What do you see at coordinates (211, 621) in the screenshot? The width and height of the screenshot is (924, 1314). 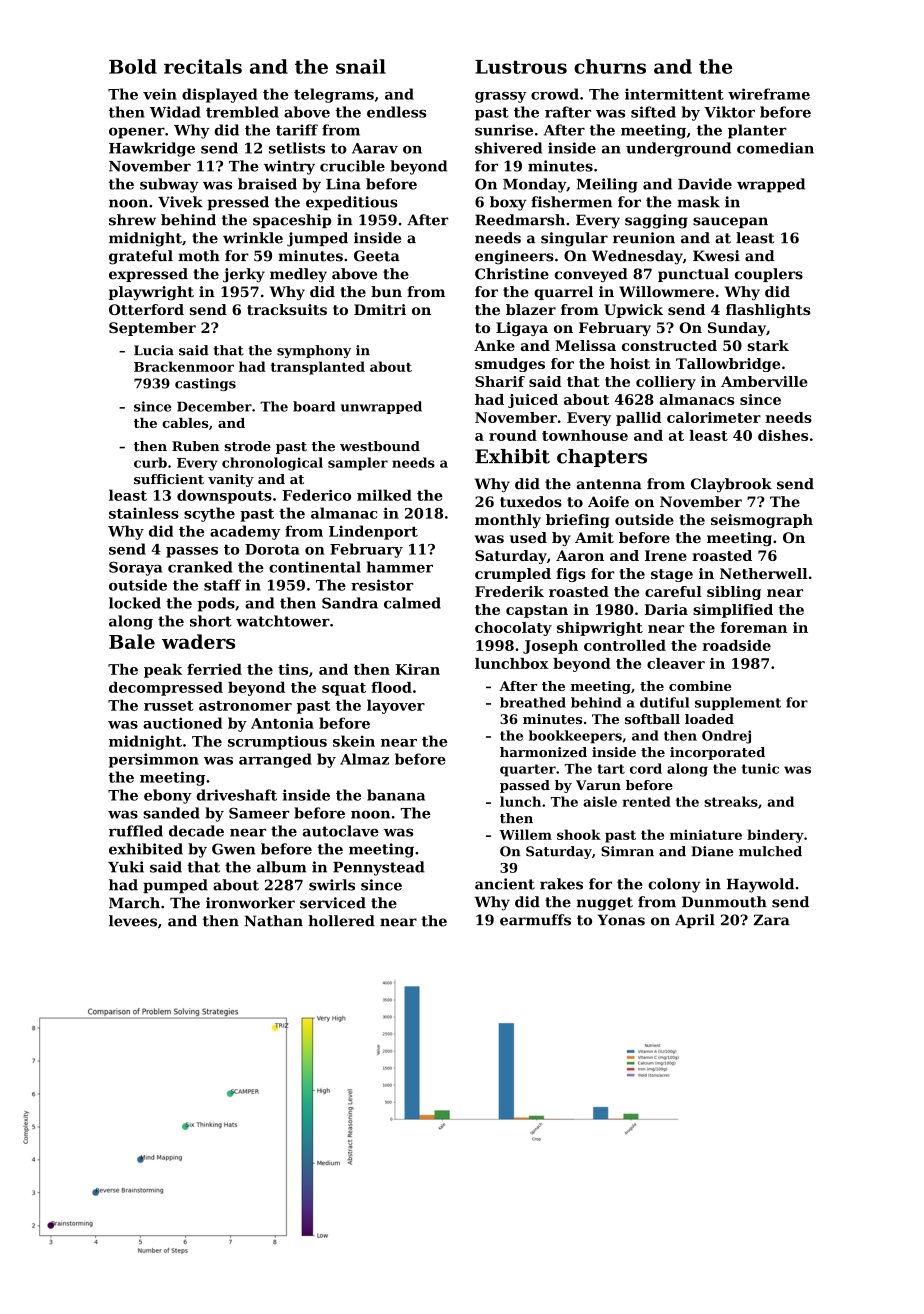 I see `short` at bounding box center [211, 621].
